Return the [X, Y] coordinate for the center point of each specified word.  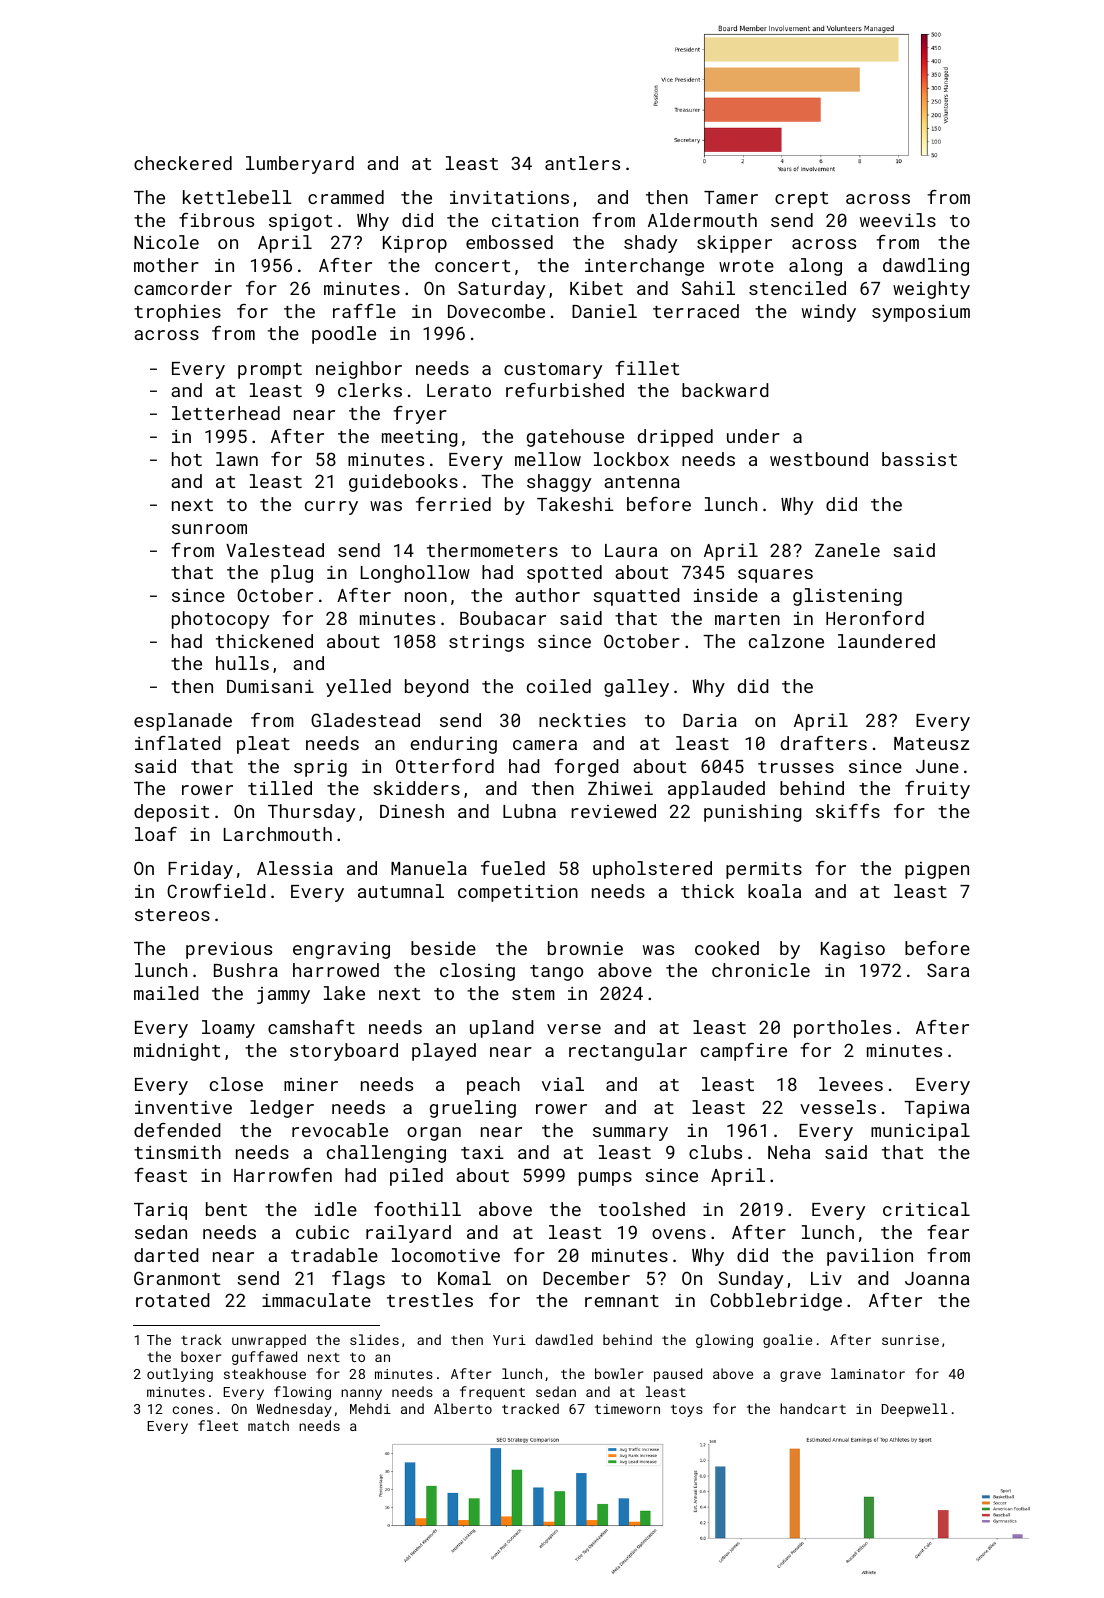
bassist [919, 459]
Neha [789, 1152]
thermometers [492, 550]
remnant [622, 1301]
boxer [201, 1356]
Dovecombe [496, 311]
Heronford [875, 618]
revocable [340, 1130]
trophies [177, 313]
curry [331, 508]
